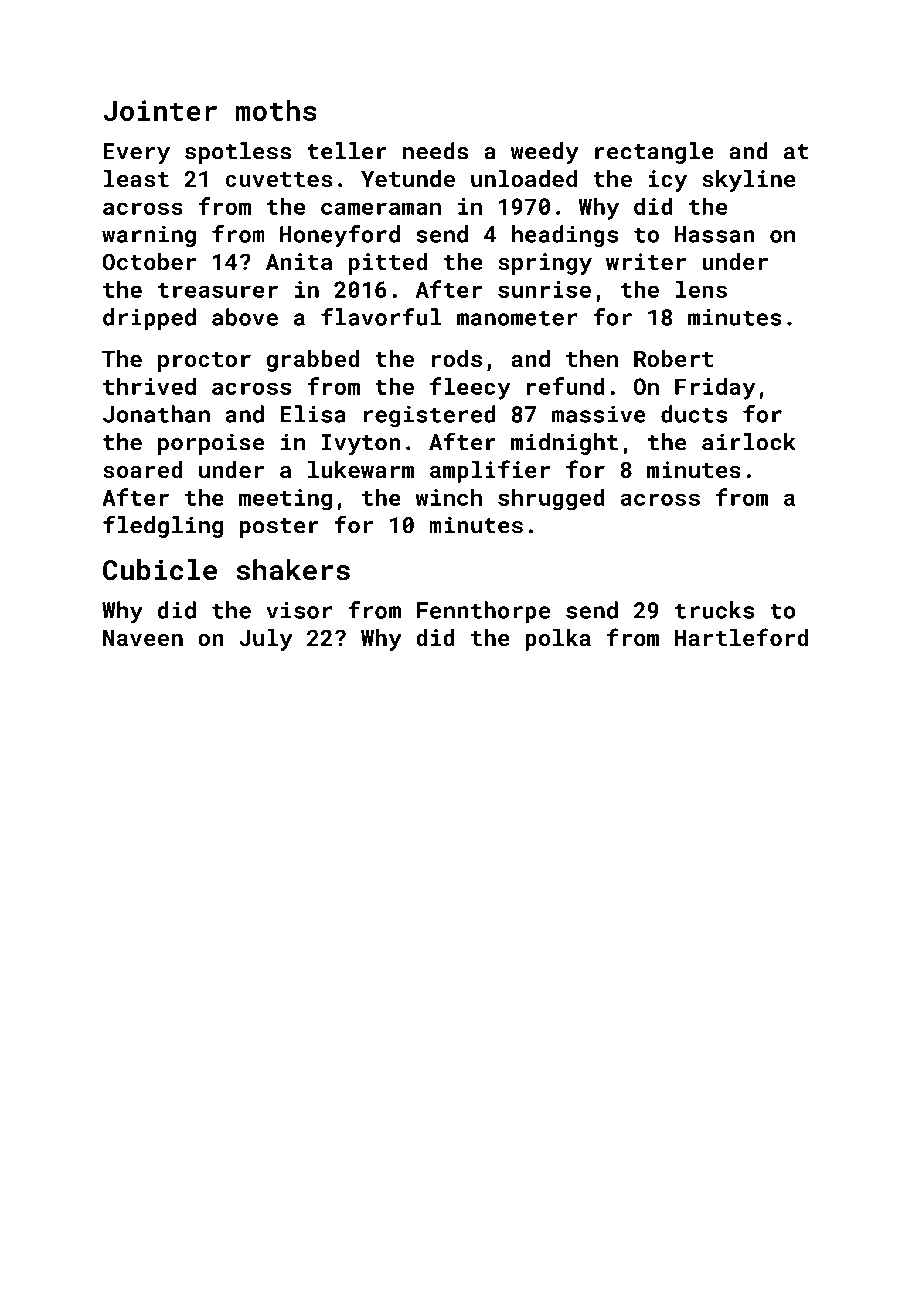 The width and height of the image is (924, 1314). I want to click on moths, so click(276, 110).
